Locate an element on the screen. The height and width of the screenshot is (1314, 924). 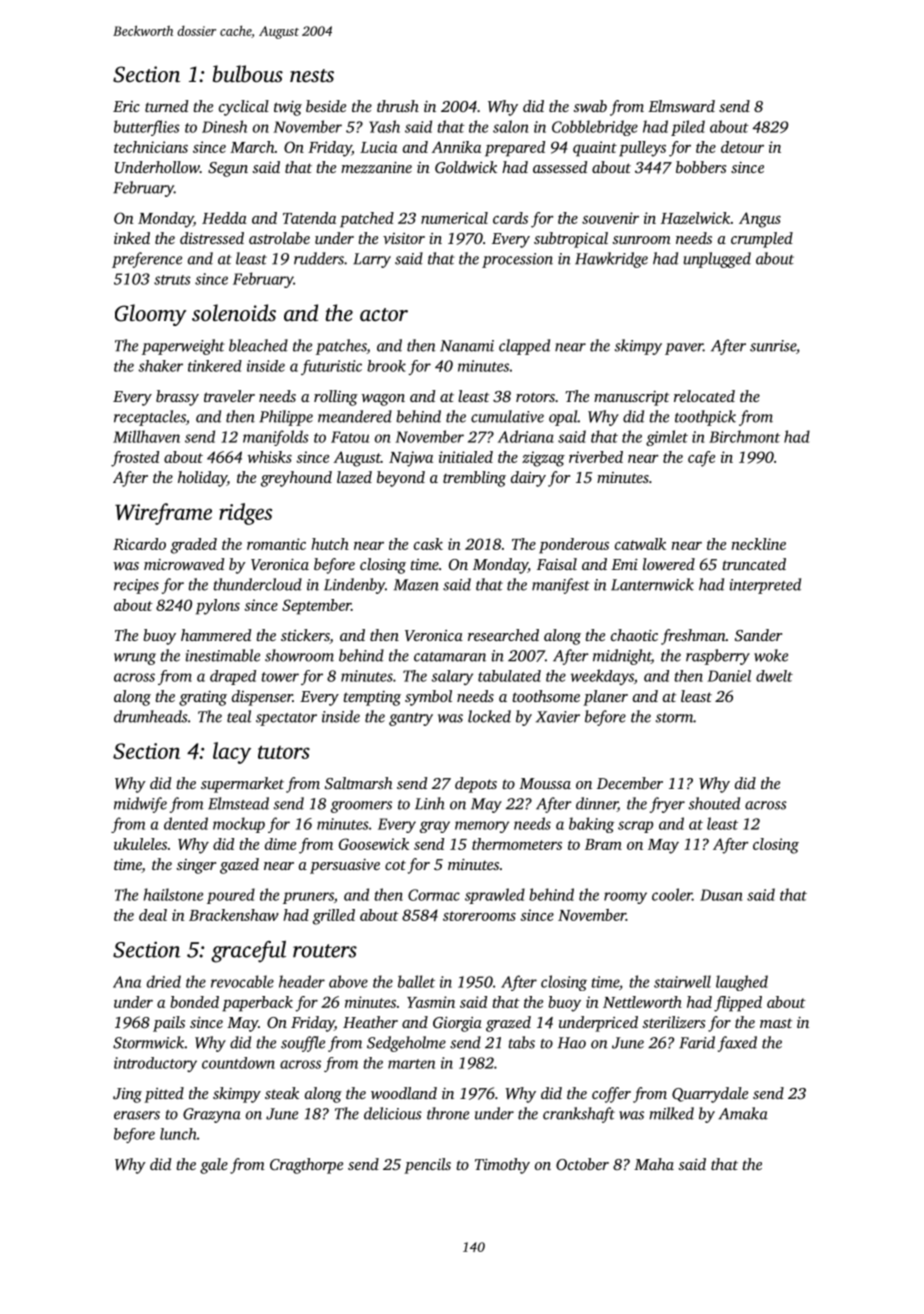
dried is located at coordinates (164, 981).
